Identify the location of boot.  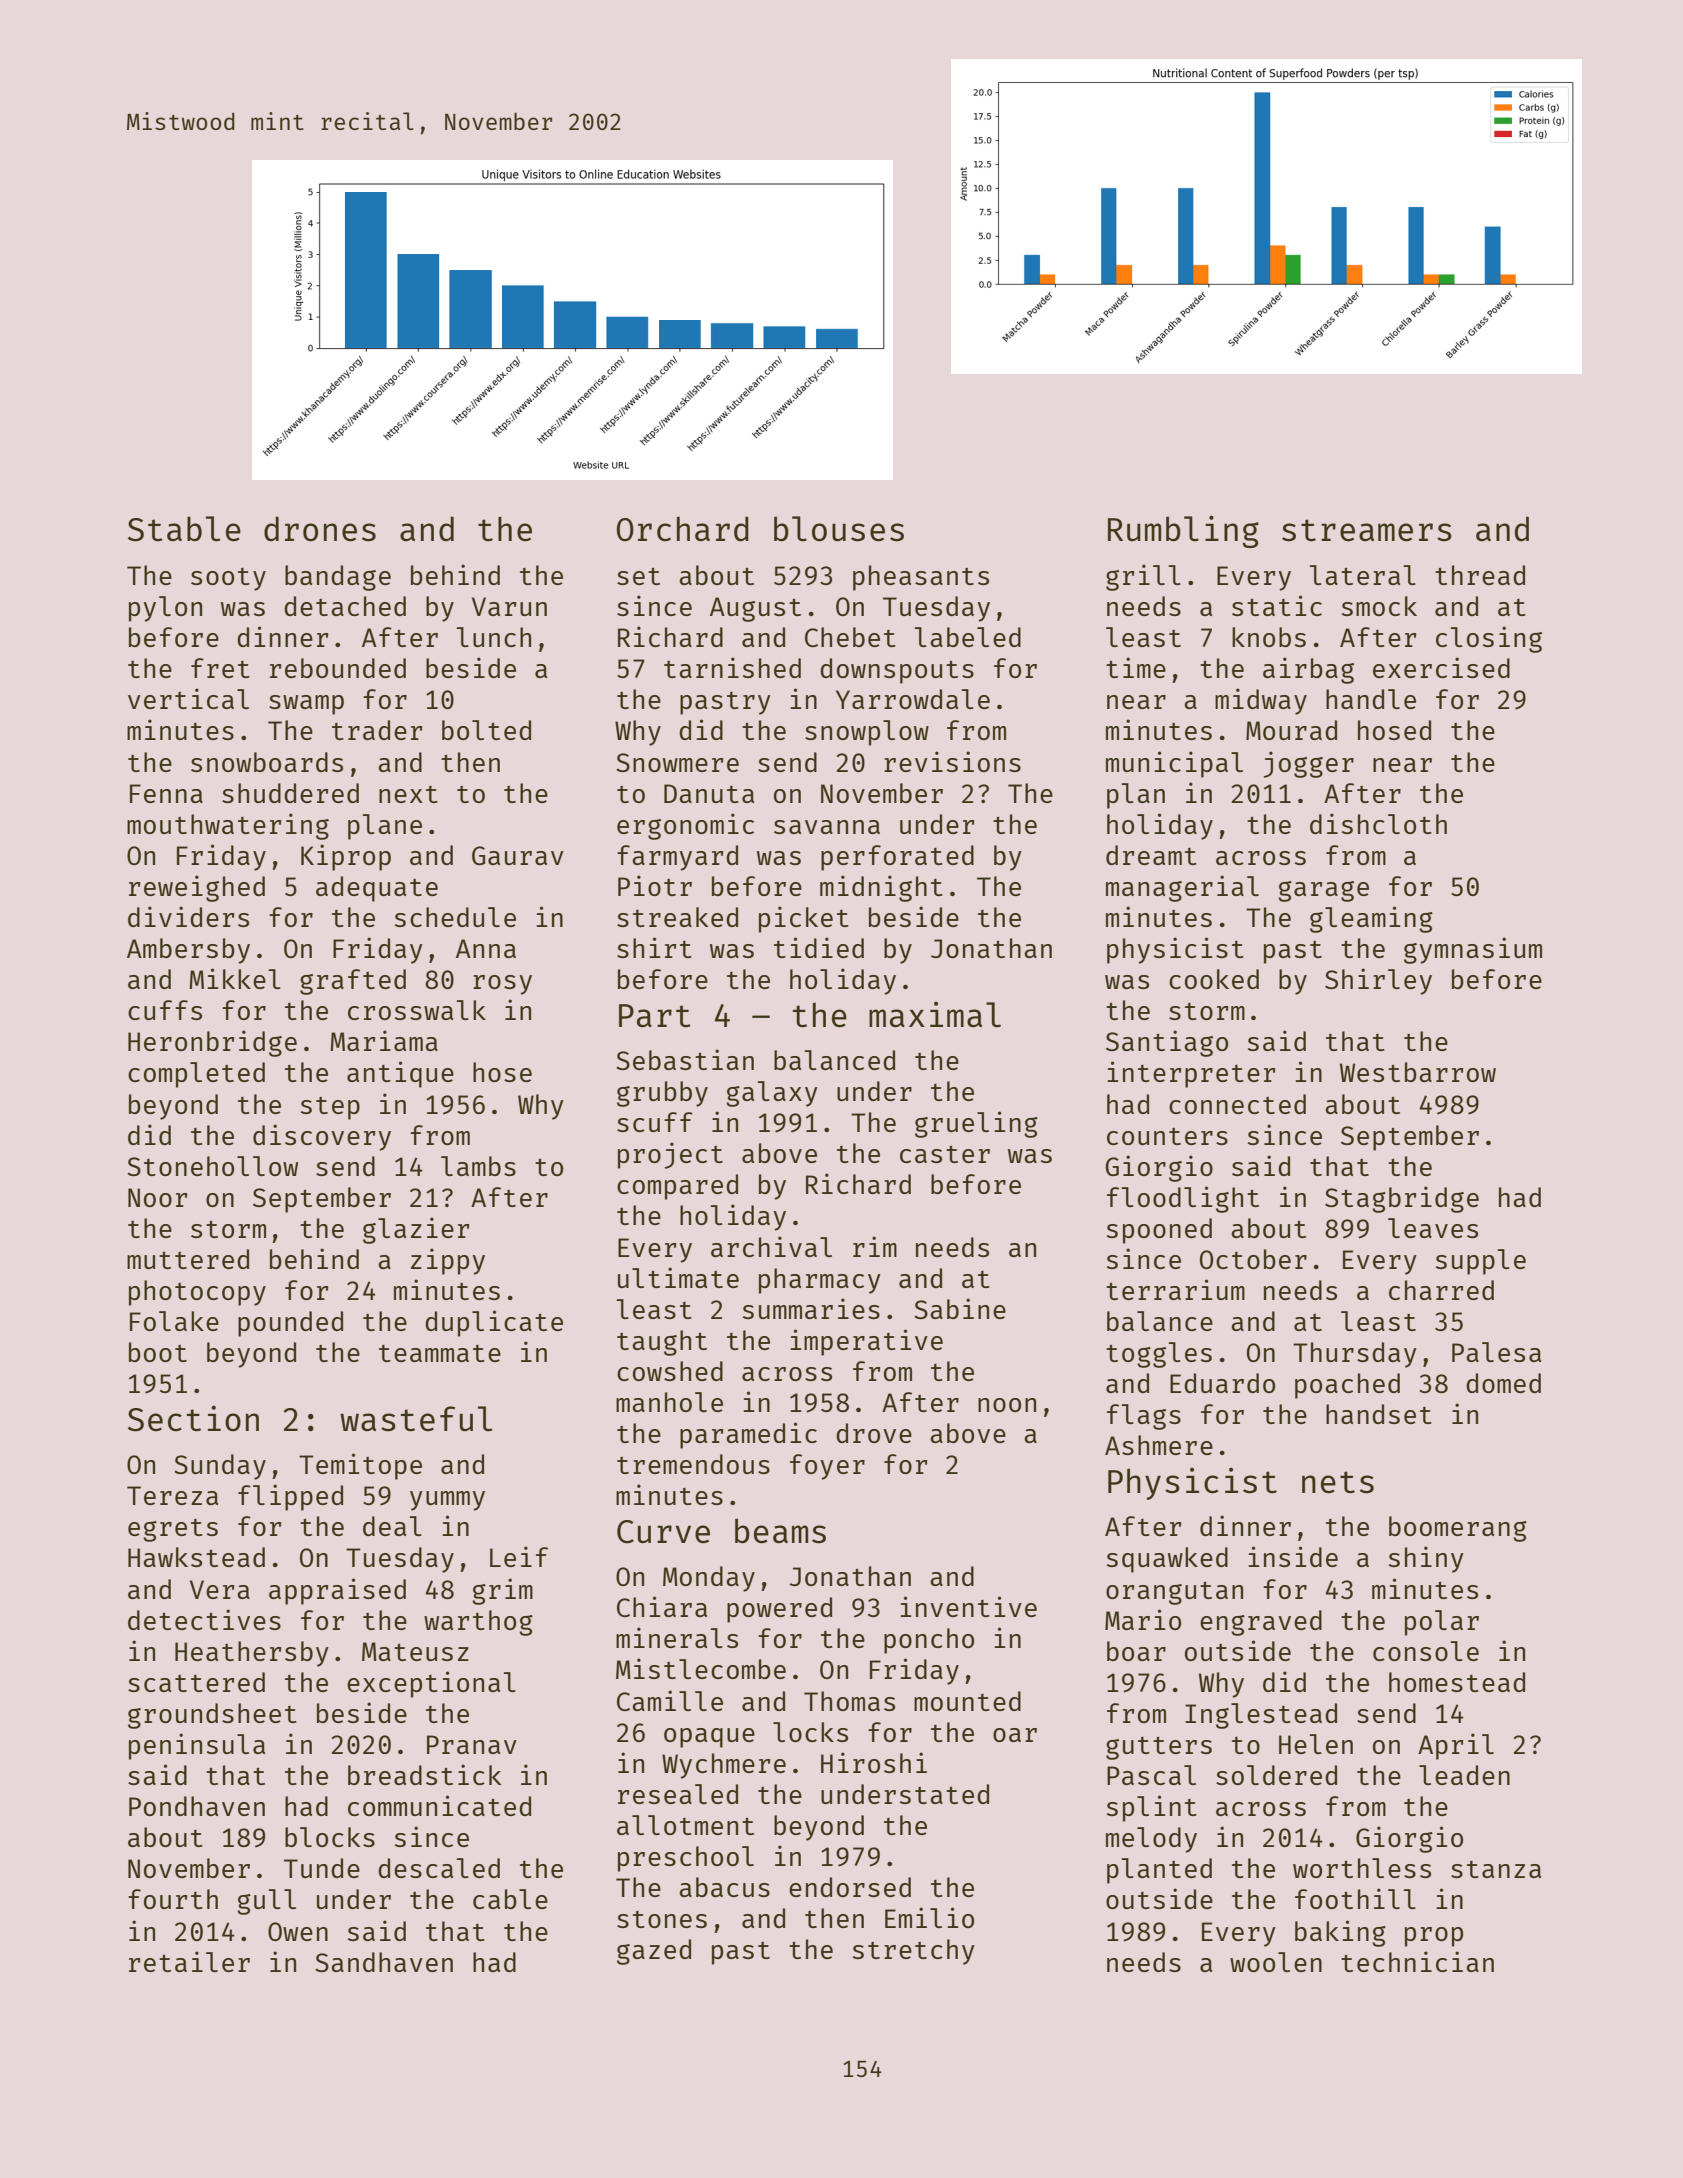
(158, 1352).
